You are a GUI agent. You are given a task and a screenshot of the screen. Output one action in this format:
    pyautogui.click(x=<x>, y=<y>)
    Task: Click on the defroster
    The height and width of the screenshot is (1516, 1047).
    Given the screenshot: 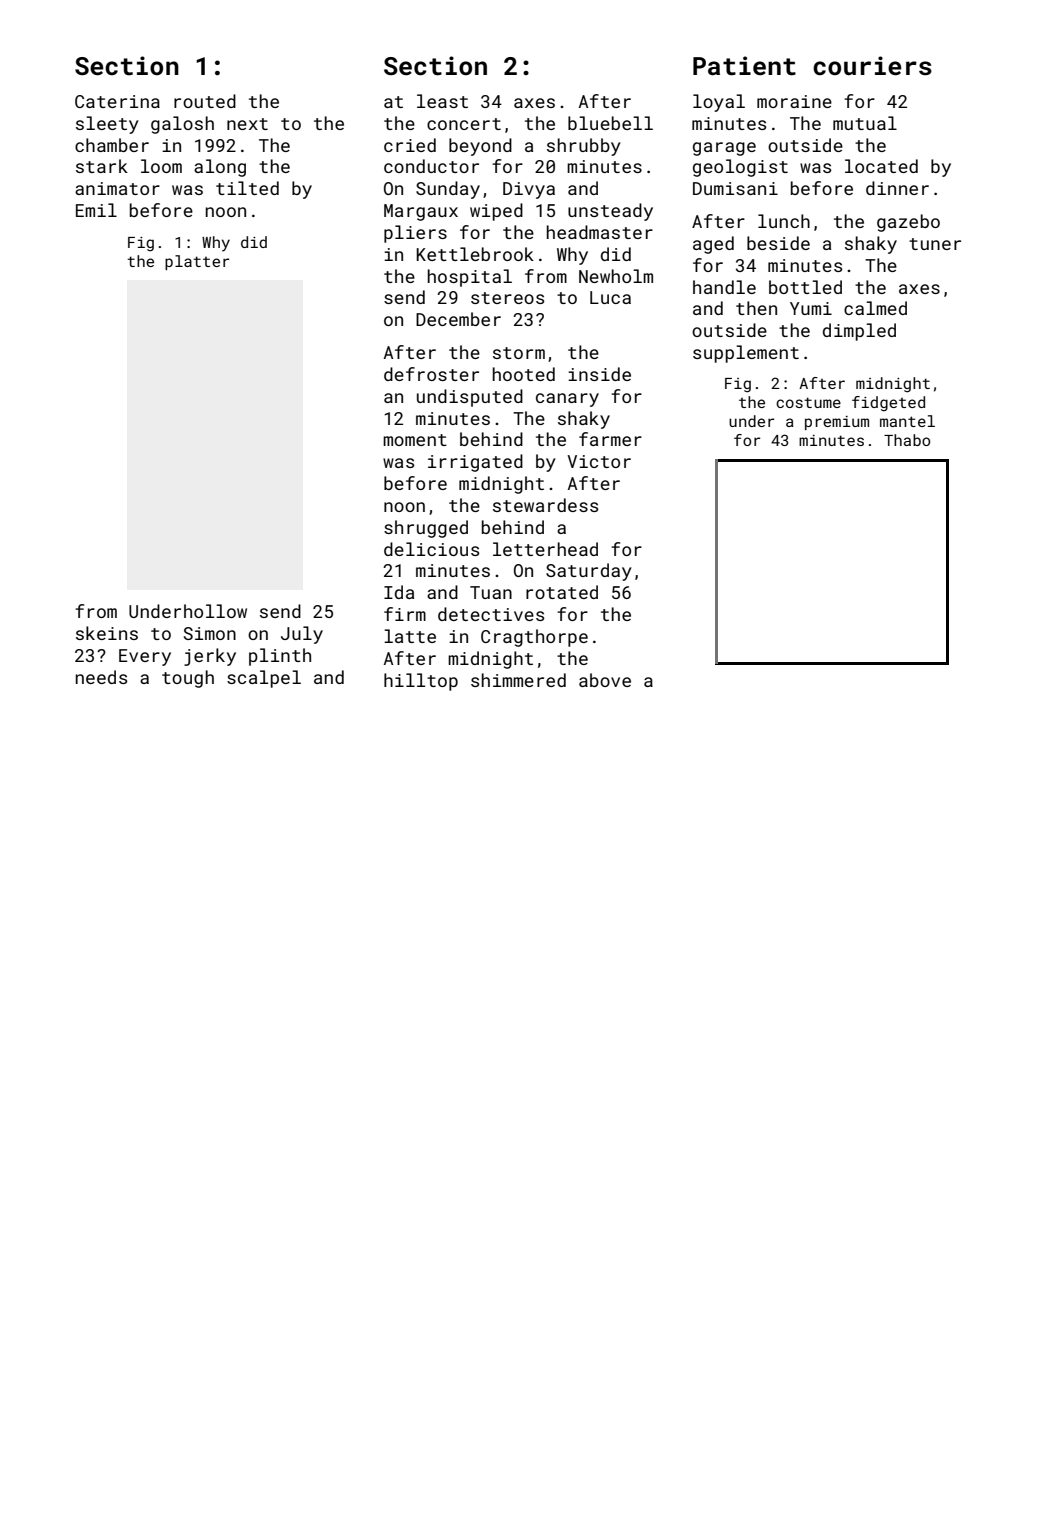 What is the action you would take?
    pyautogui.click(x=431, y=374)
